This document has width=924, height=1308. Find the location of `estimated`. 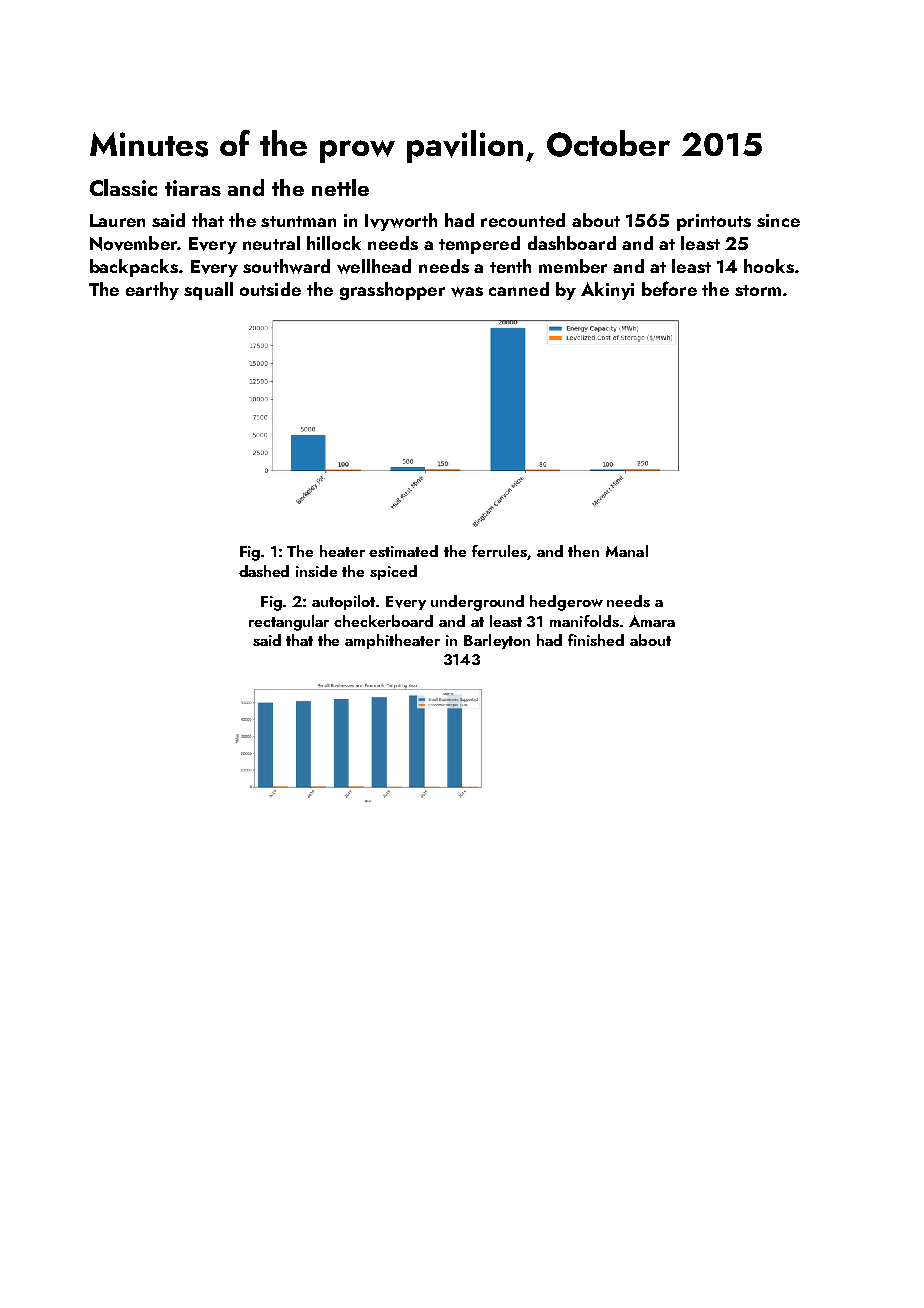

estimated is located at coordinates (403, 551).
